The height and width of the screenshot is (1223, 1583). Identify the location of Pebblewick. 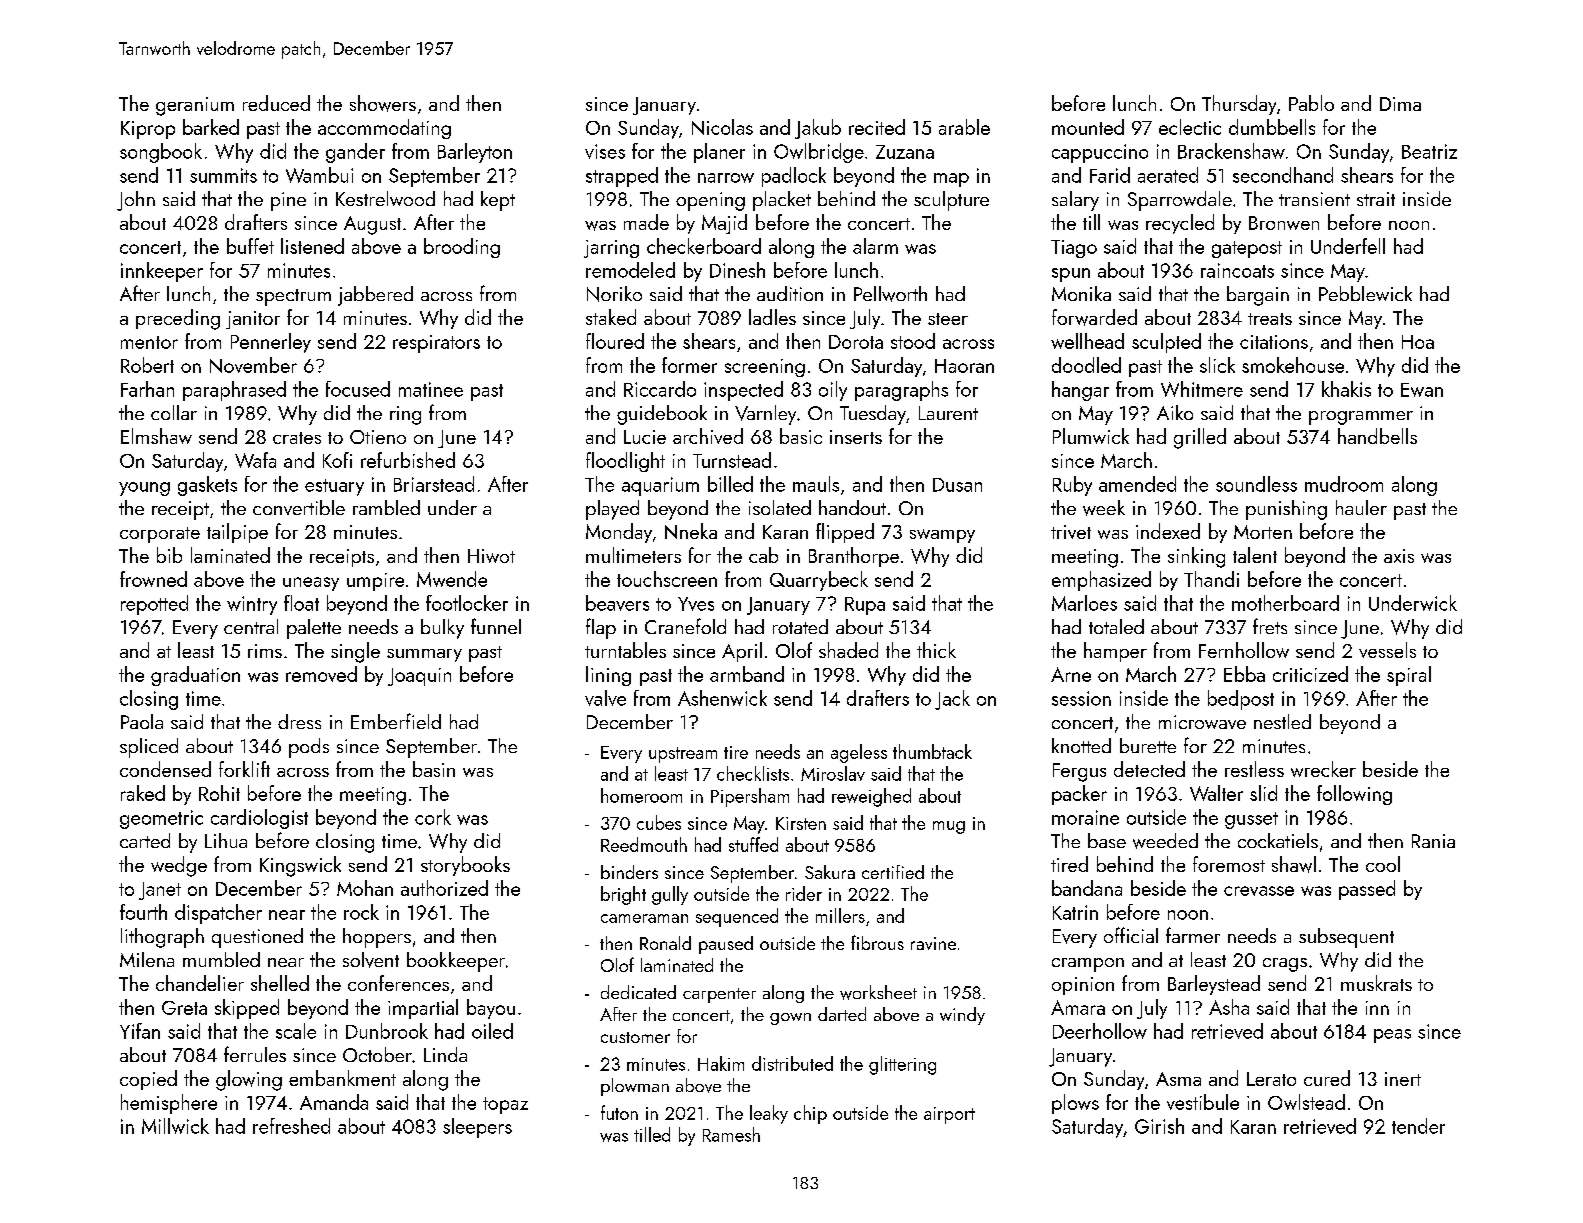
(1365, 293).
